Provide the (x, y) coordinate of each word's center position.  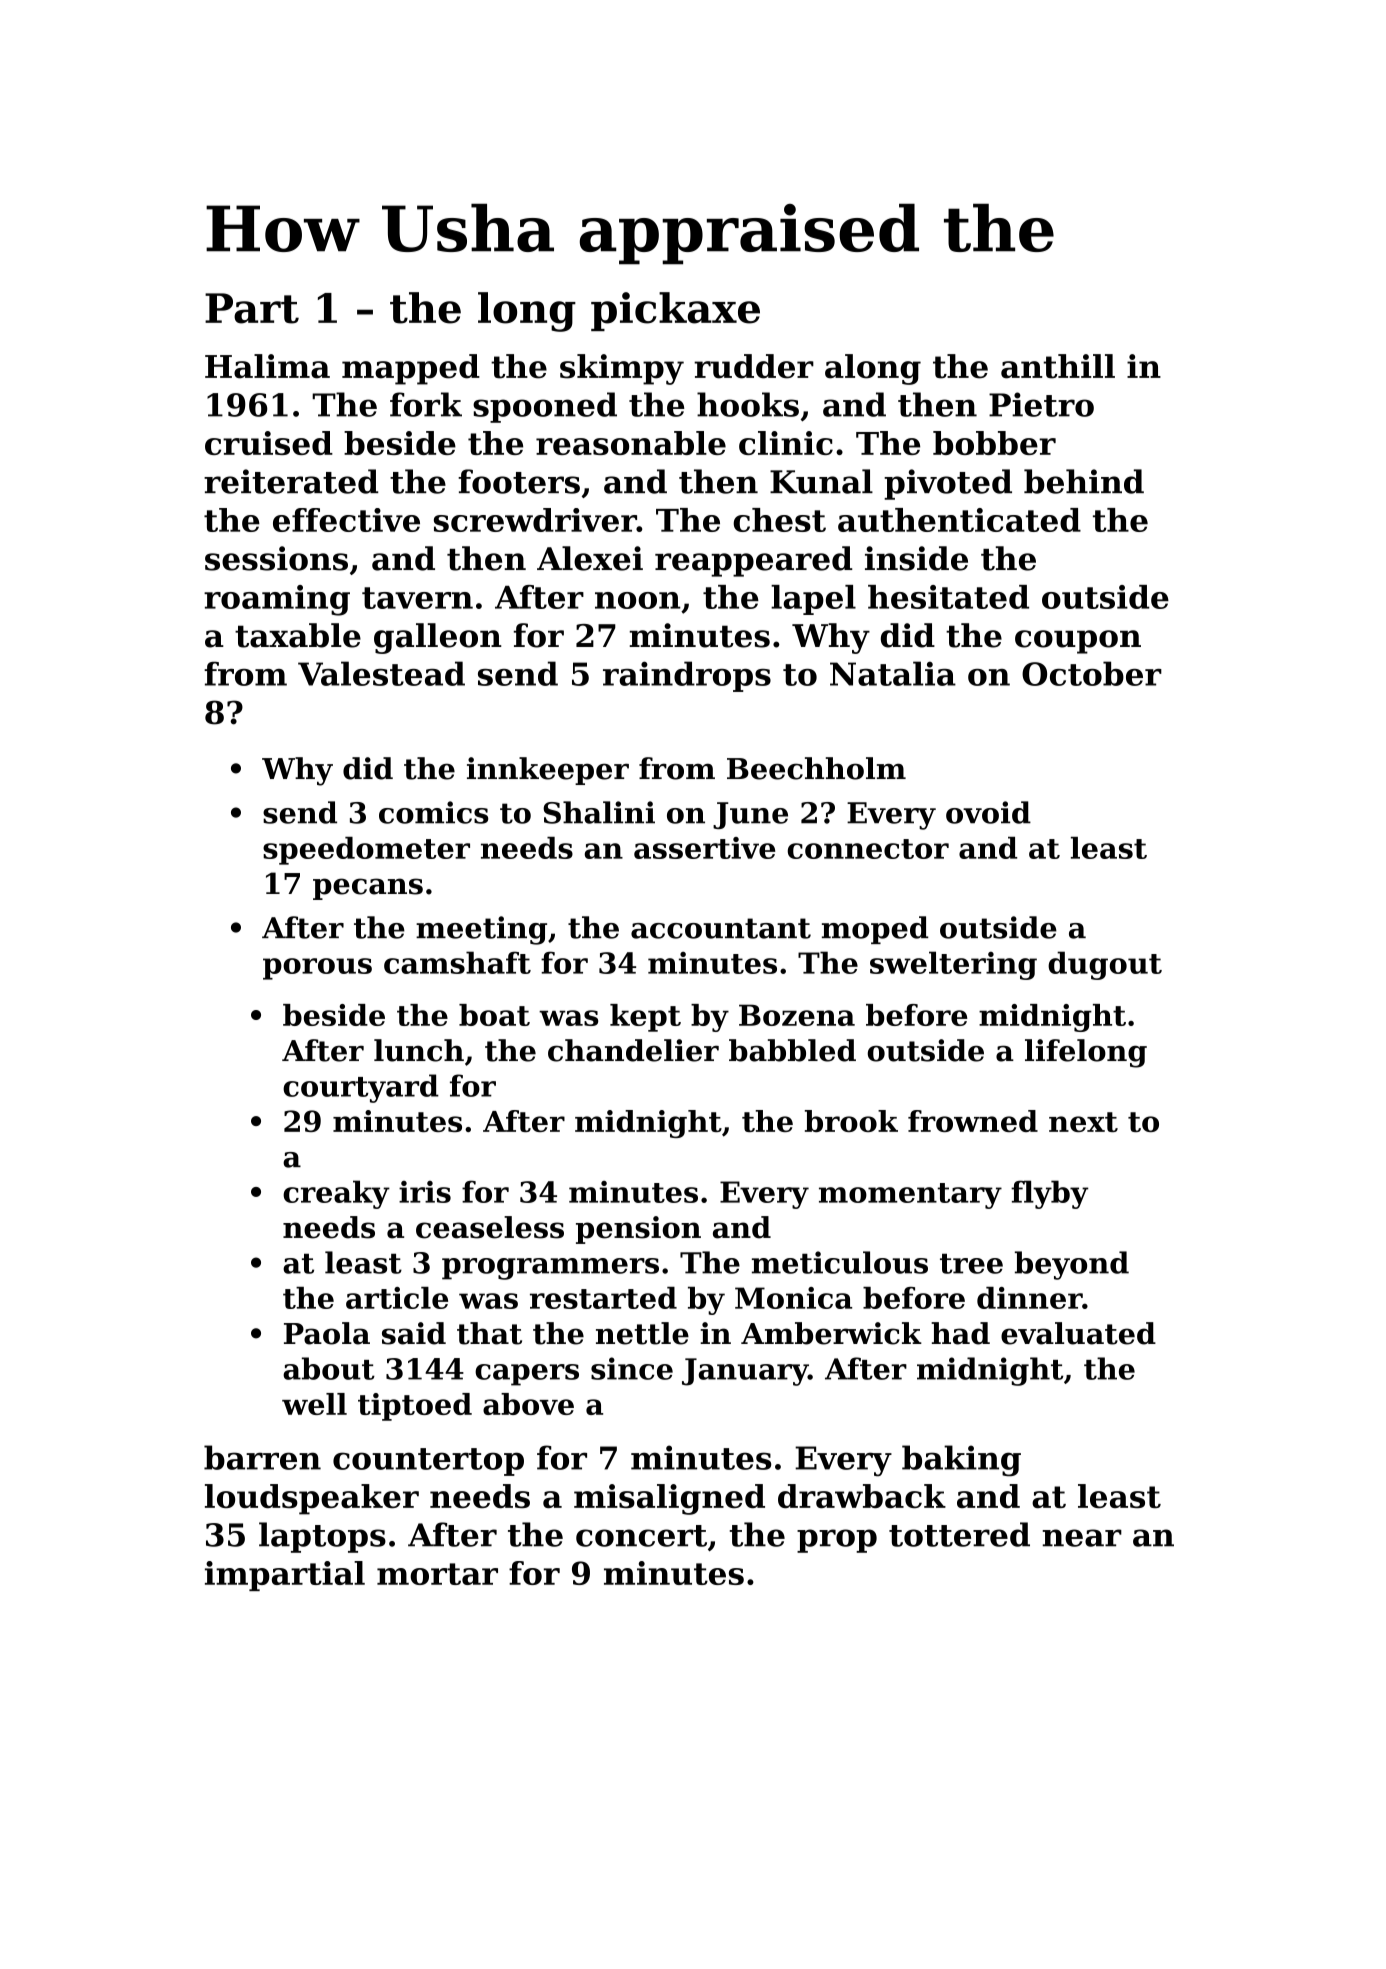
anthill (1058, 366)
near (1082, 1538)
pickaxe (675, 311)
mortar (437, 1574)
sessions (276, 558)
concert (641, 1536)
